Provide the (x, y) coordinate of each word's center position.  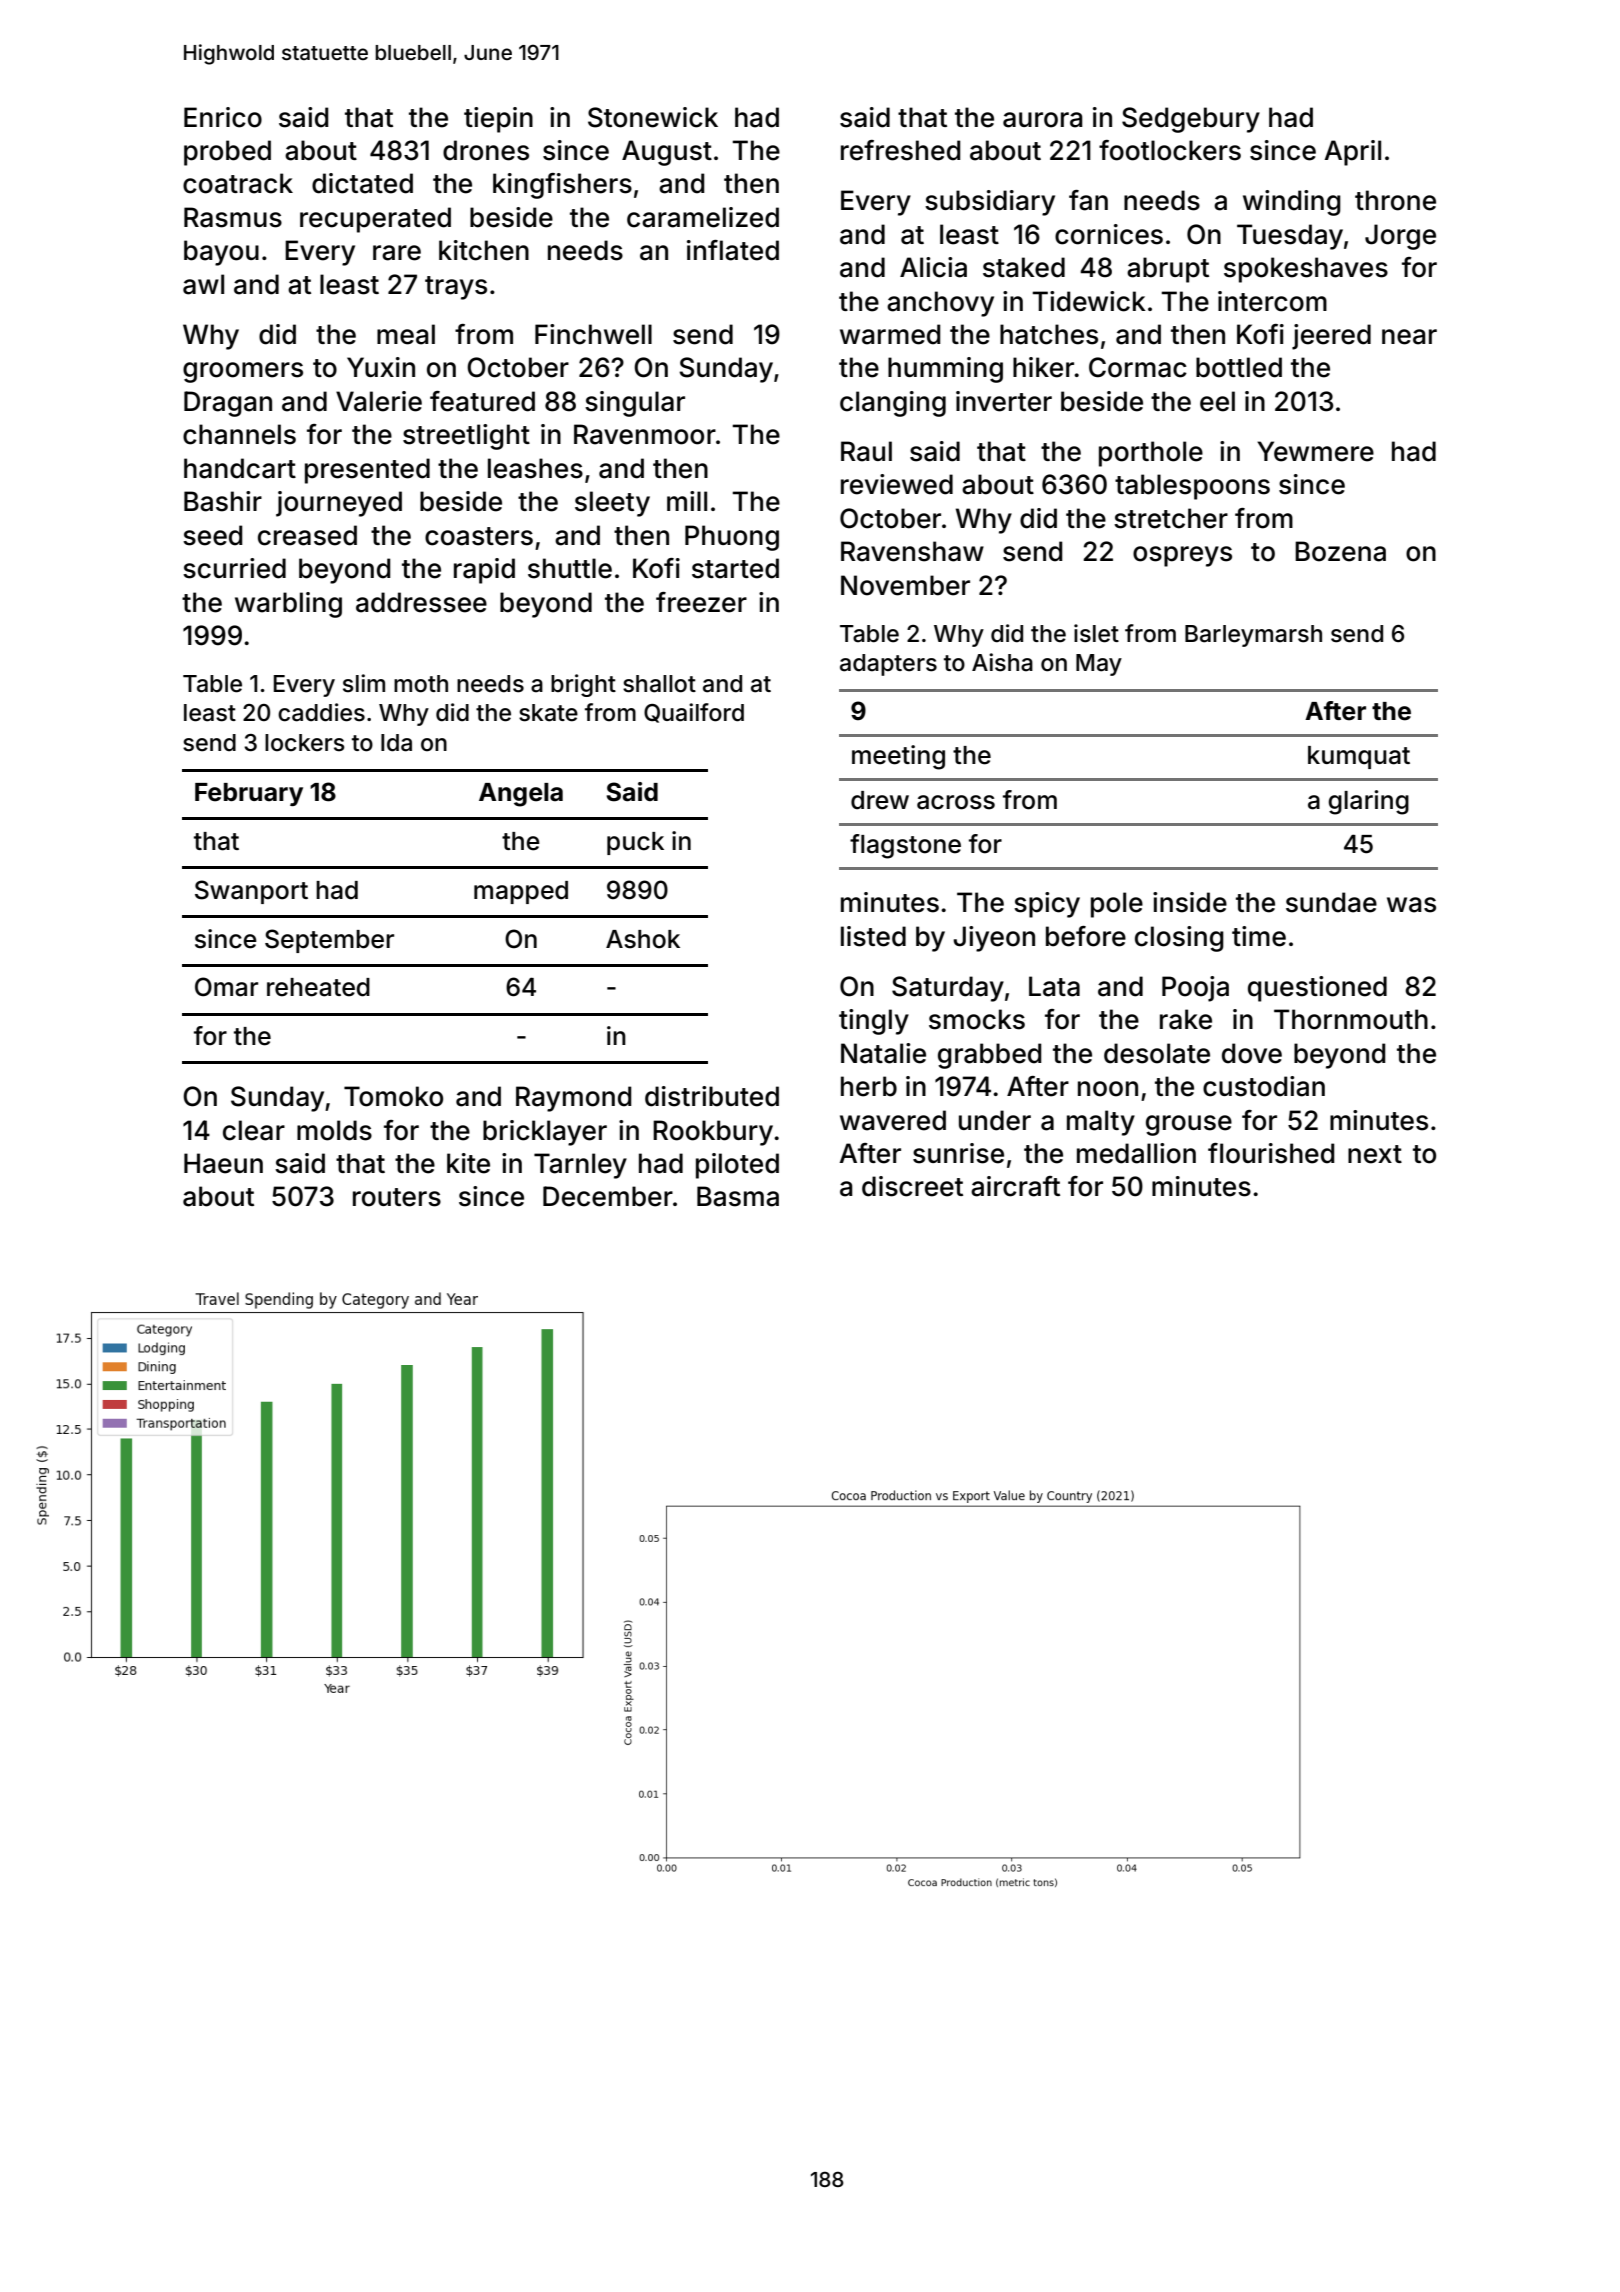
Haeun (223, 1163)
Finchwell (593, 334)
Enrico (223, 117)
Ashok (643, 939)
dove (1252, 1053)
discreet (912, 1186)
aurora (1043, 120)
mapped (521, 892)
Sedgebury (1191, 120)
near (1409, 337)
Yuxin (381, 367)
